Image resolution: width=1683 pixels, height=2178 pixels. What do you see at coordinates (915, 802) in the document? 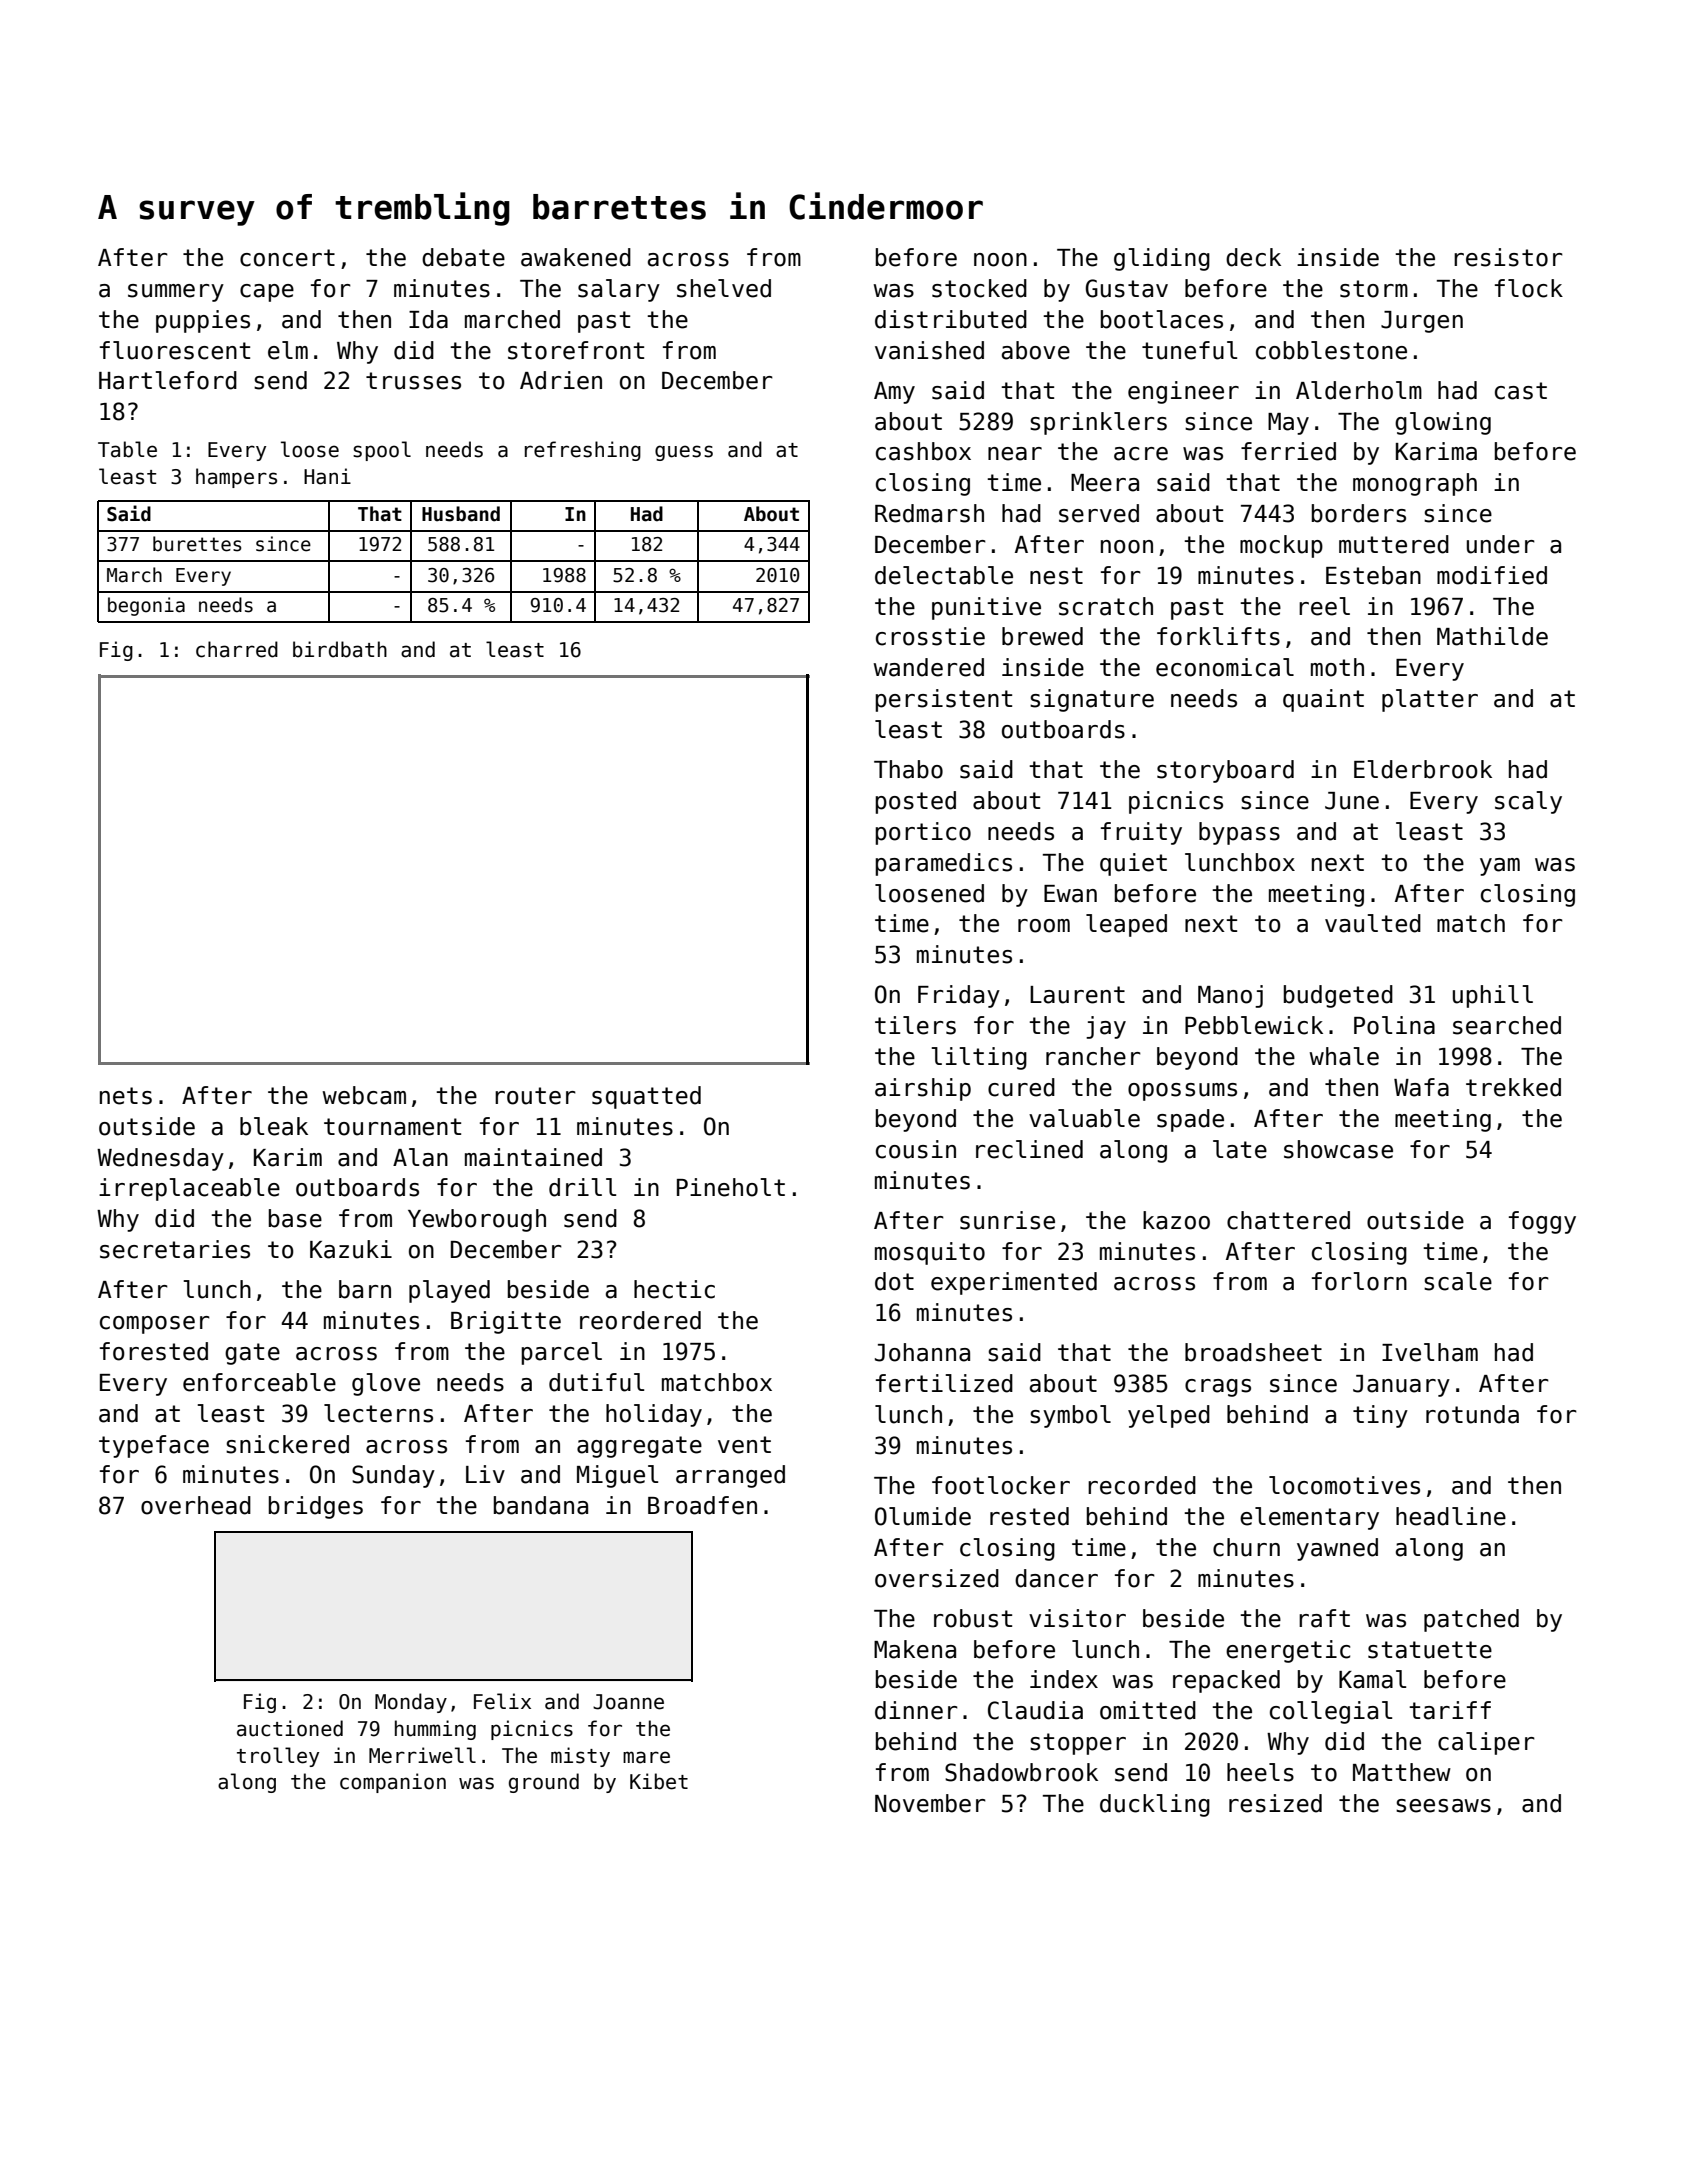
I see `posted` at bounding box center [915, 802].
